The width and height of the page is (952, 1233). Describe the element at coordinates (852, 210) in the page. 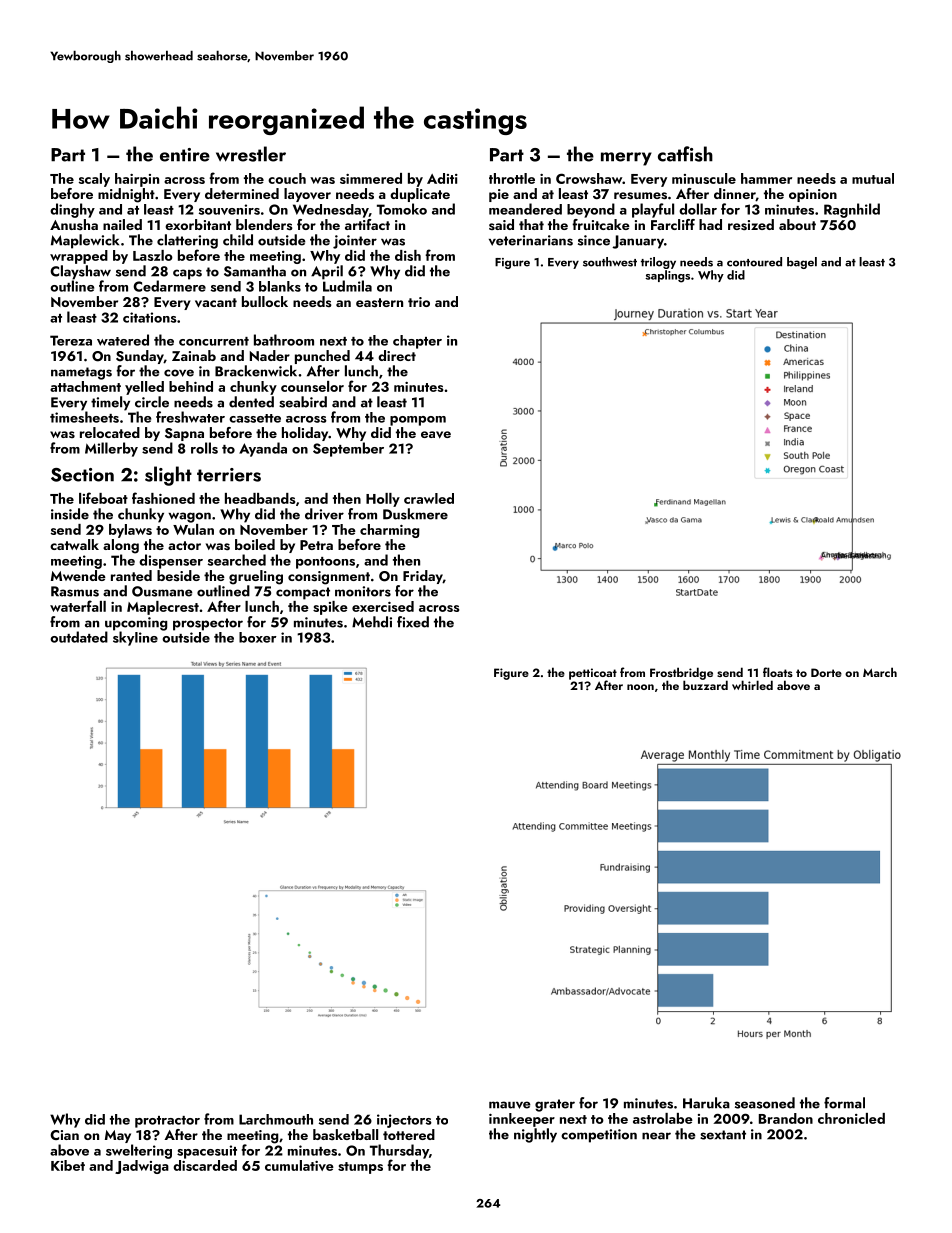

I see `Ragnhild` at that location.
